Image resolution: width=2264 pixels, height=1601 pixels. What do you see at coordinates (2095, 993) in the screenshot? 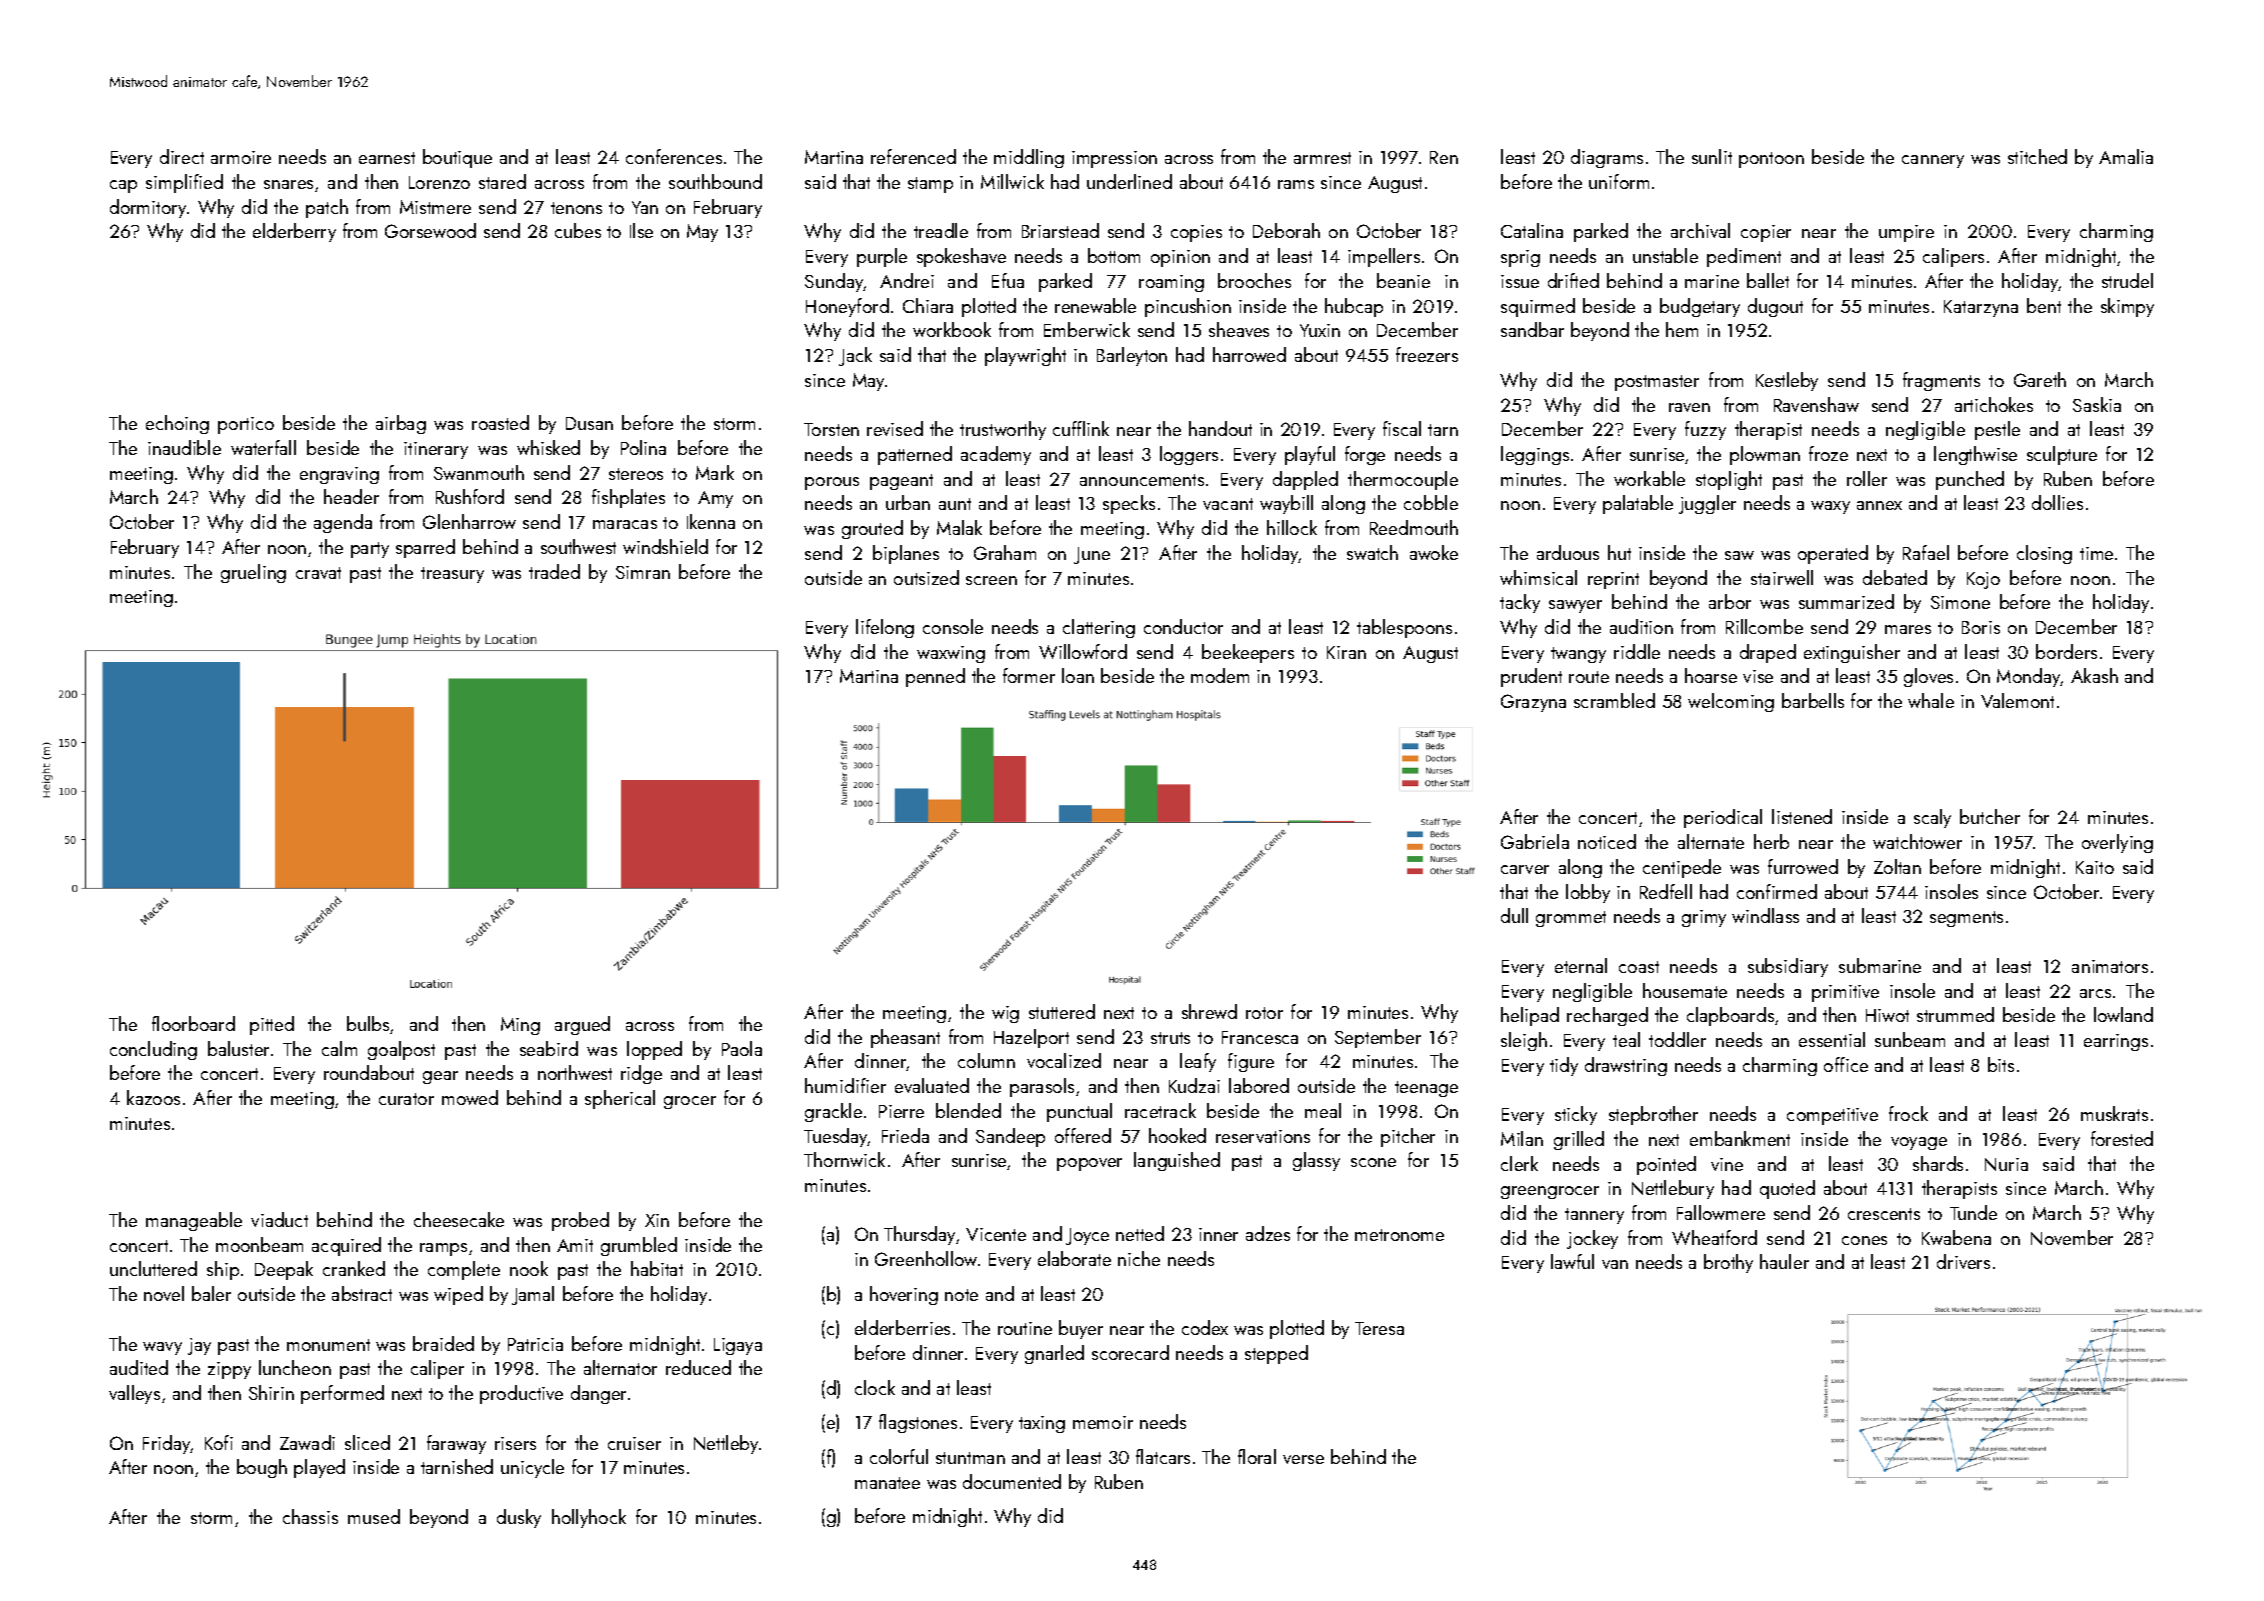
I see `arcs` at bounding box center [2095, 993].
